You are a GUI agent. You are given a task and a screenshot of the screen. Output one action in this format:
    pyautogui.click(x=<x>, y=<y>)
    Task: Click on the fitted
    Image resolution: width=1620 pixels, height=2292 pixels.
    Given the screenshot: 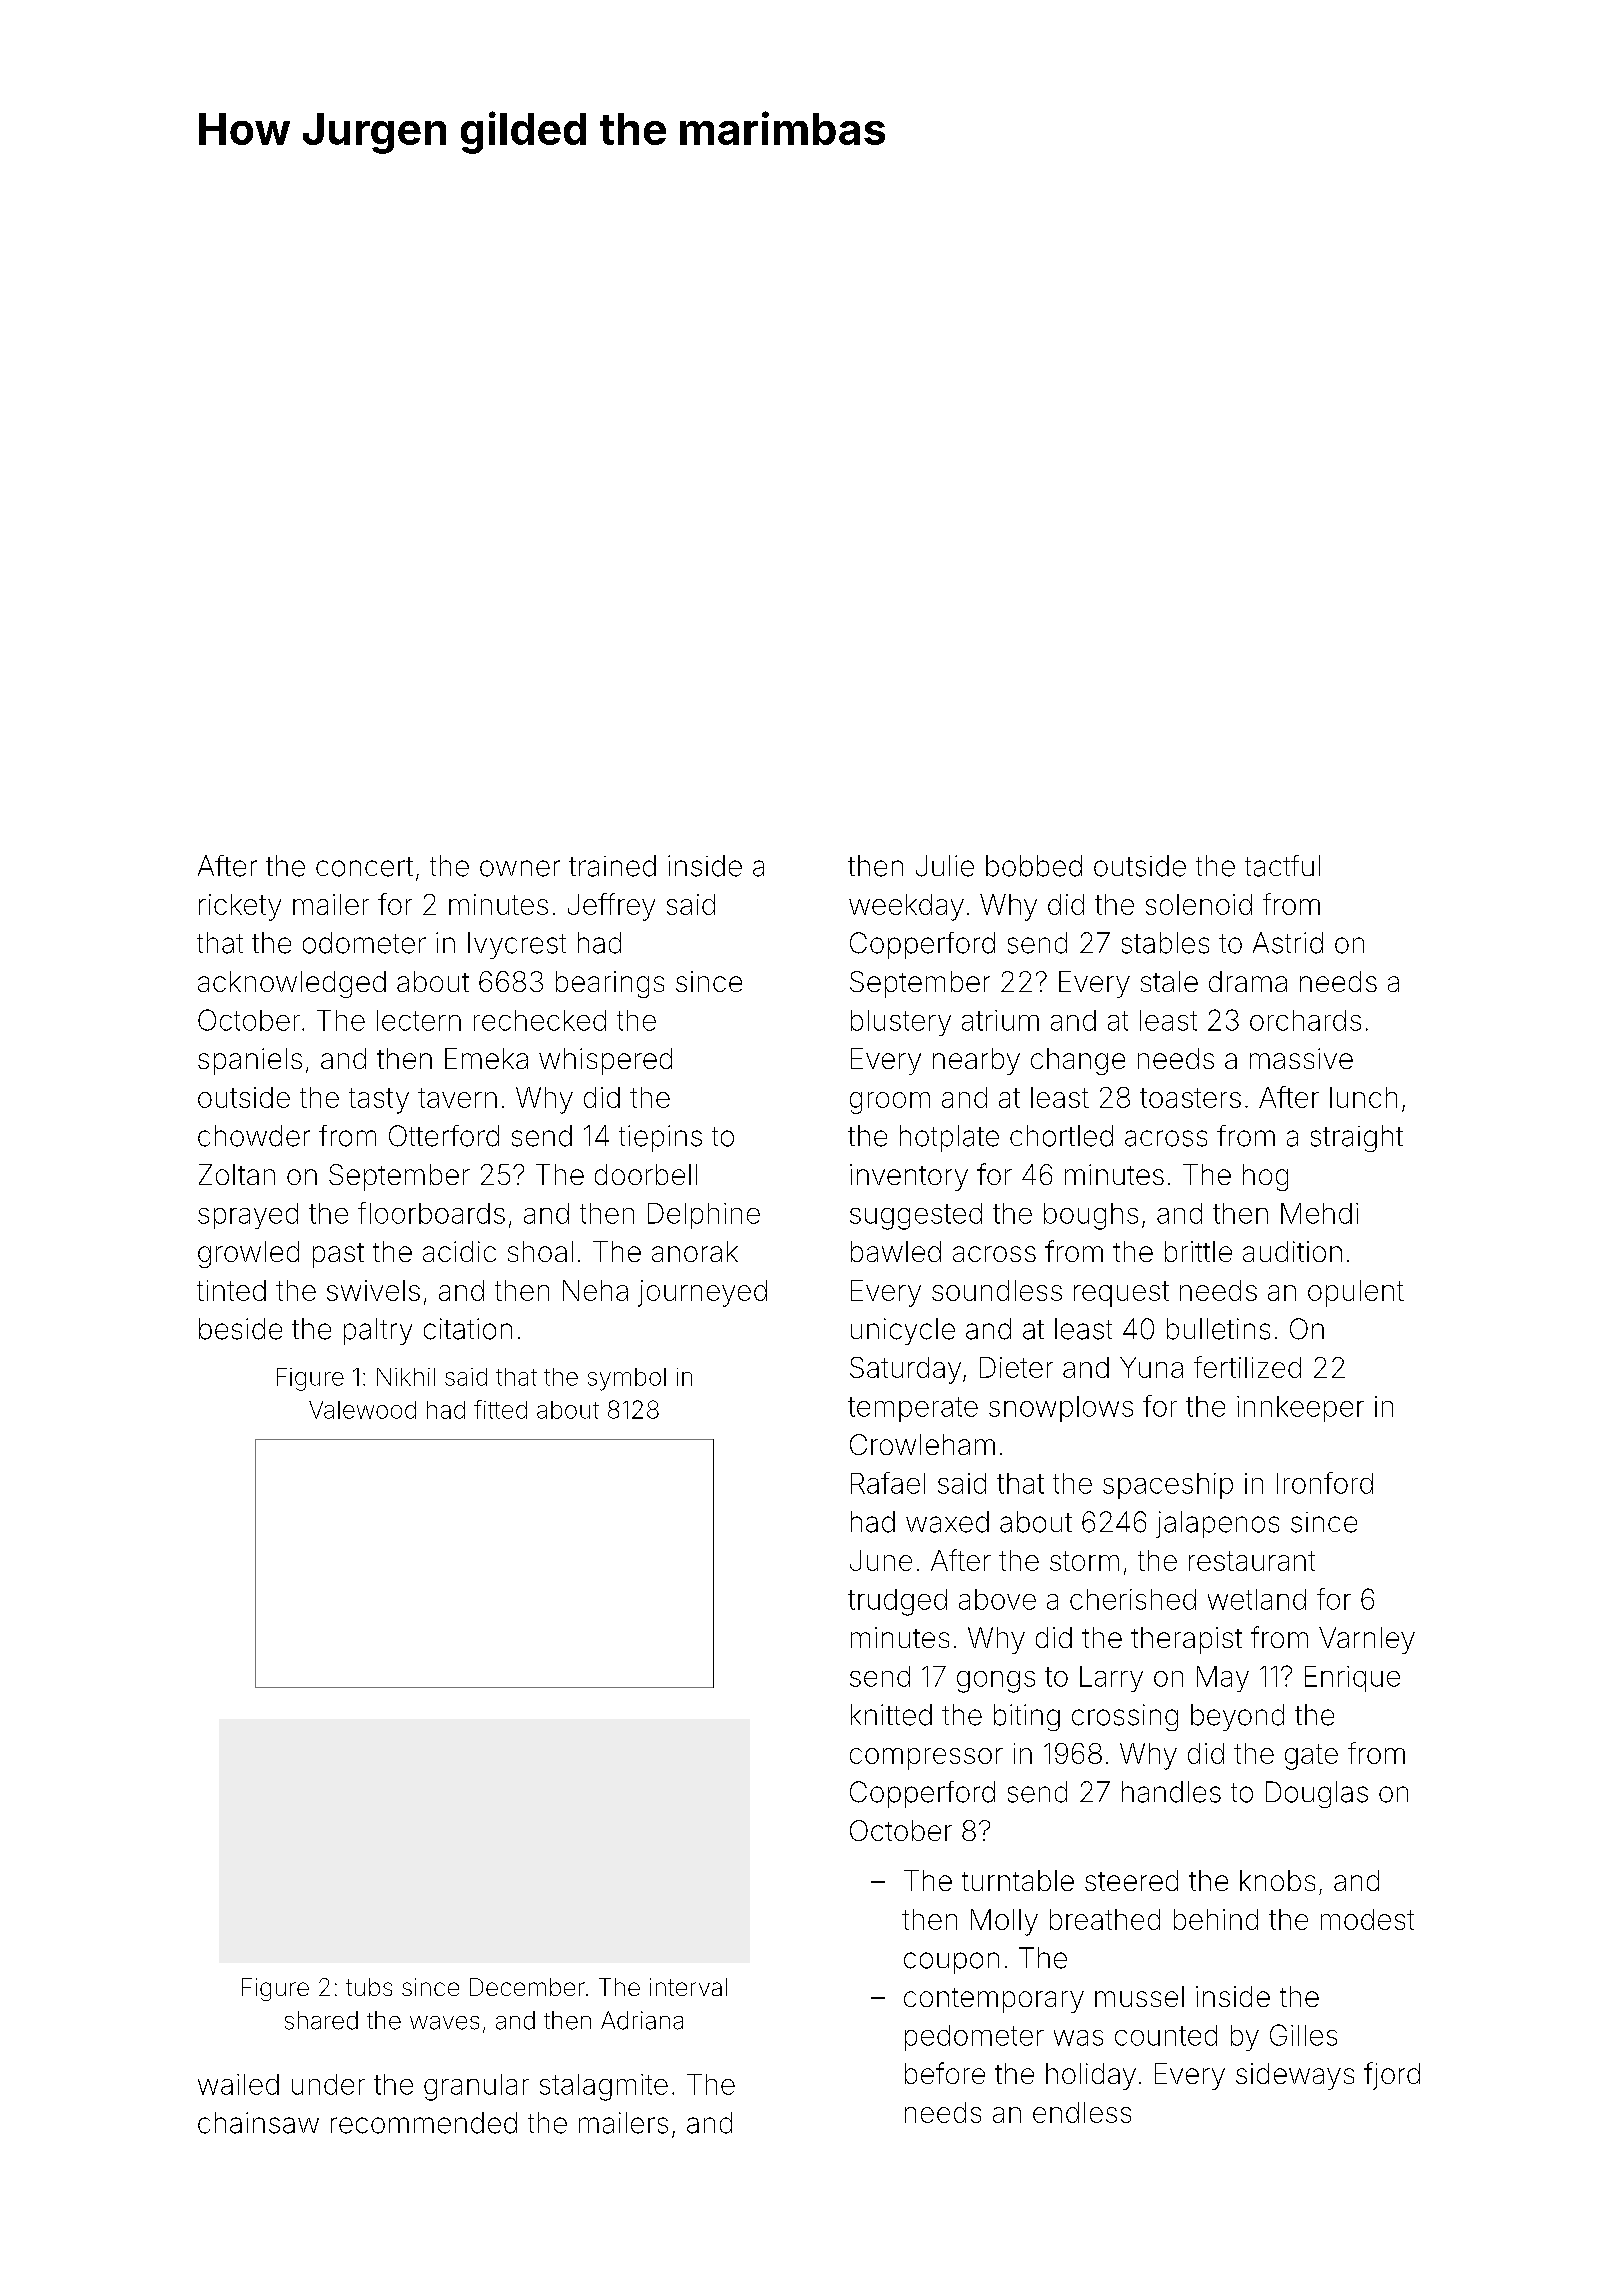 What is the action you would take?
    pyautogui.click(x=500, y=1409)
